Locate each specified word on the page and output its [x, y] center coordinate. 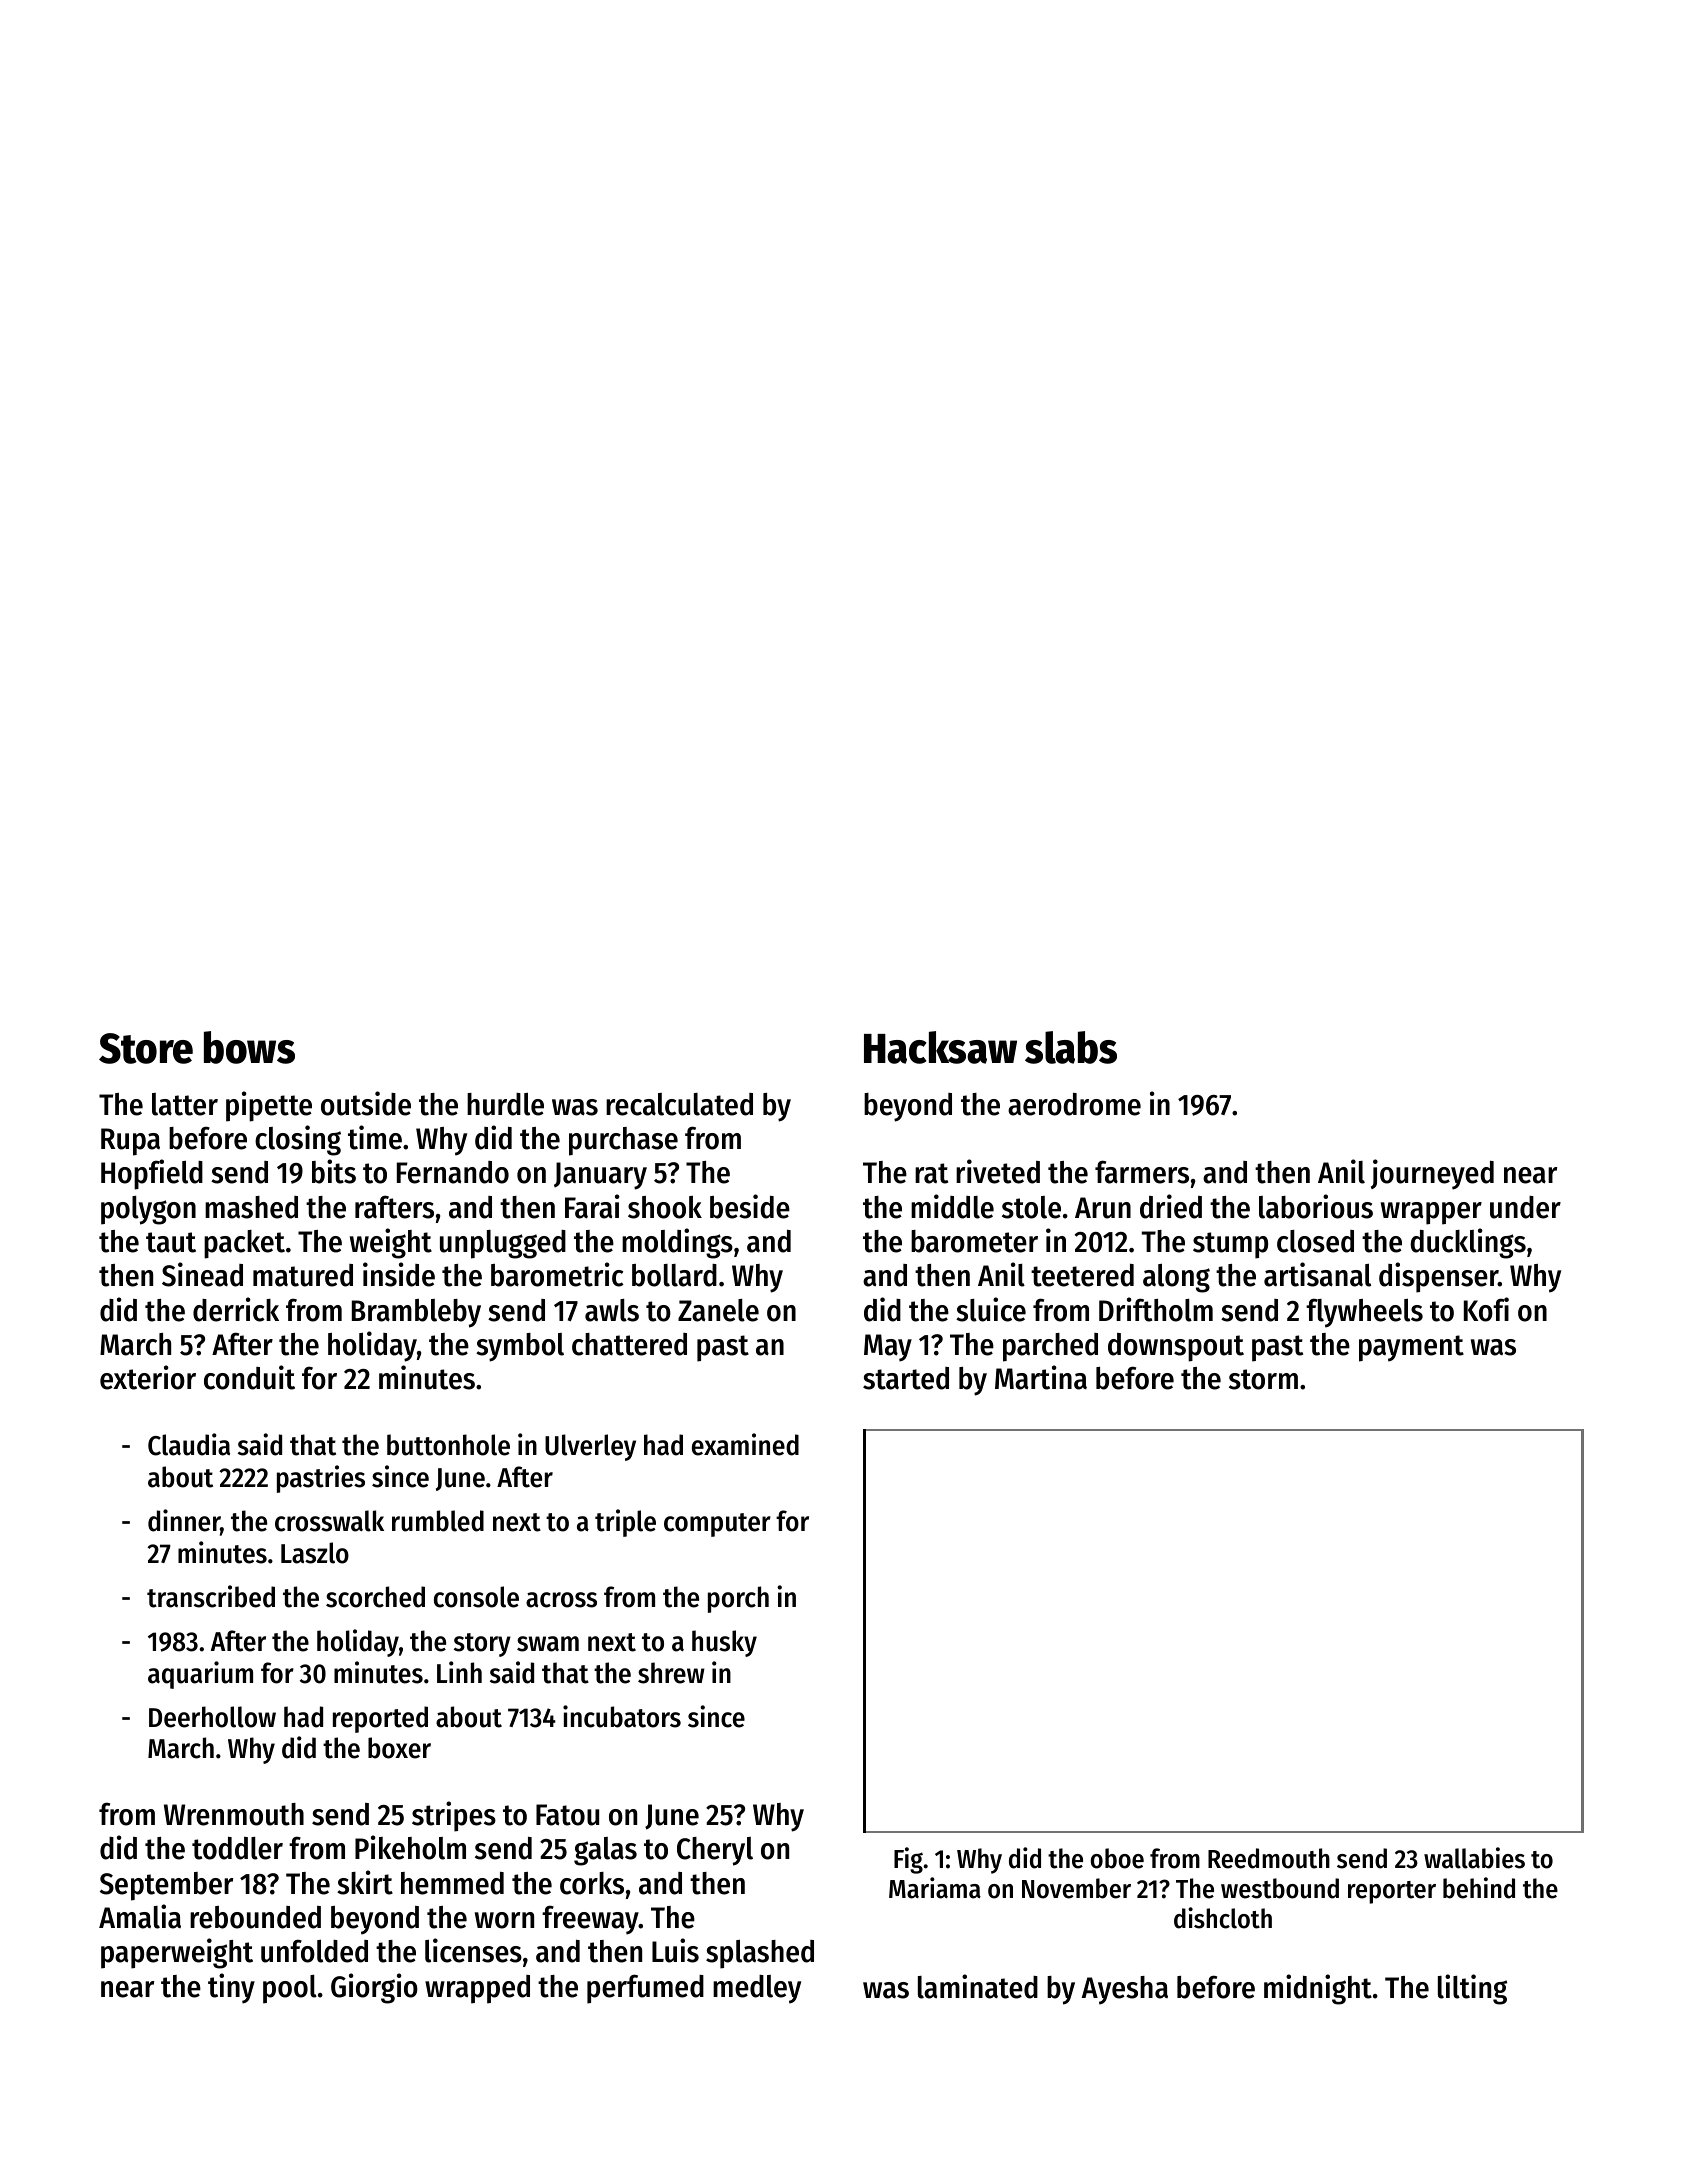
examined [745, 1444]
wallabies [1474, 1858]
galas [605, 1851]
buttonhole [448, 1445]
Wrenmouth [234, 1814]
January [600, 1176]
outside [366, 1103]
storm [1263, 1379]
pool [290, 1989]
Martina [1041, 1377]
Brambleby [416, 1313]
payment [1411, 1348]
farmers [1142, 1172]
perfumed [645, 1989]
